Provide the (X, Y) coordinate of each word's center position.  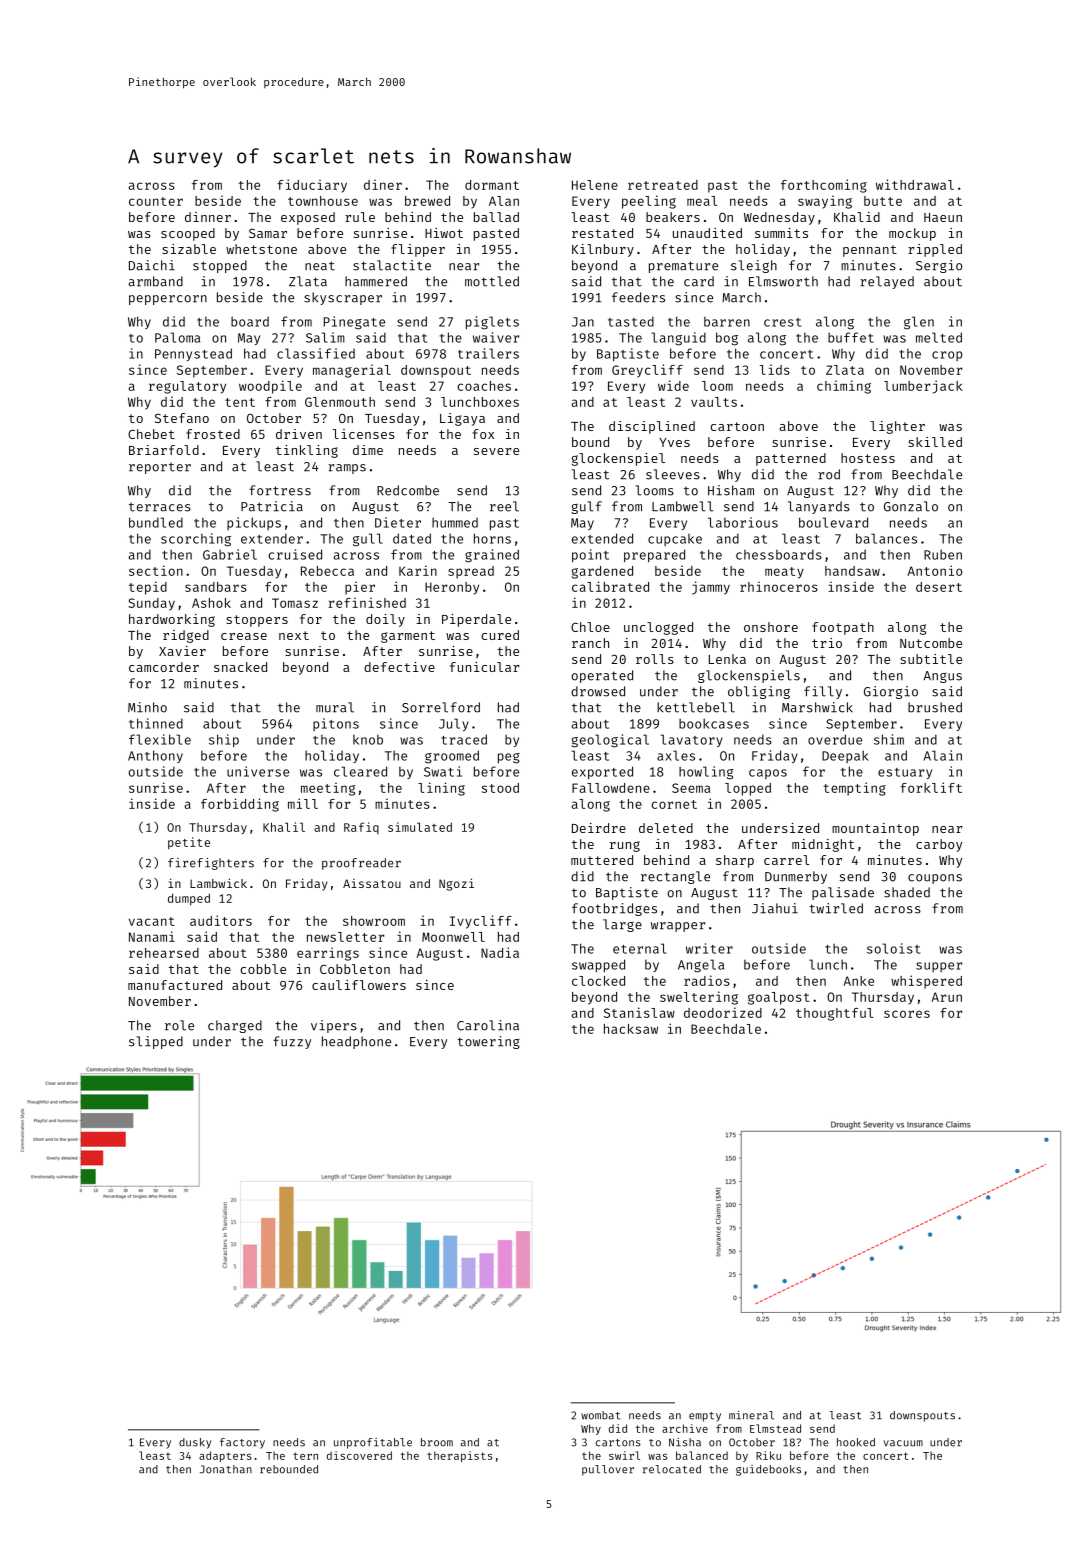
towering (488, 1042)
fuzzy (292, 1042)
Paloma (177, 337)
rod (829, 474)
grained (492, 556)
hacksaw (631, 1029)
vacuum (903, 1443)
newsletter (345, 937)
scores (907, 1014)
